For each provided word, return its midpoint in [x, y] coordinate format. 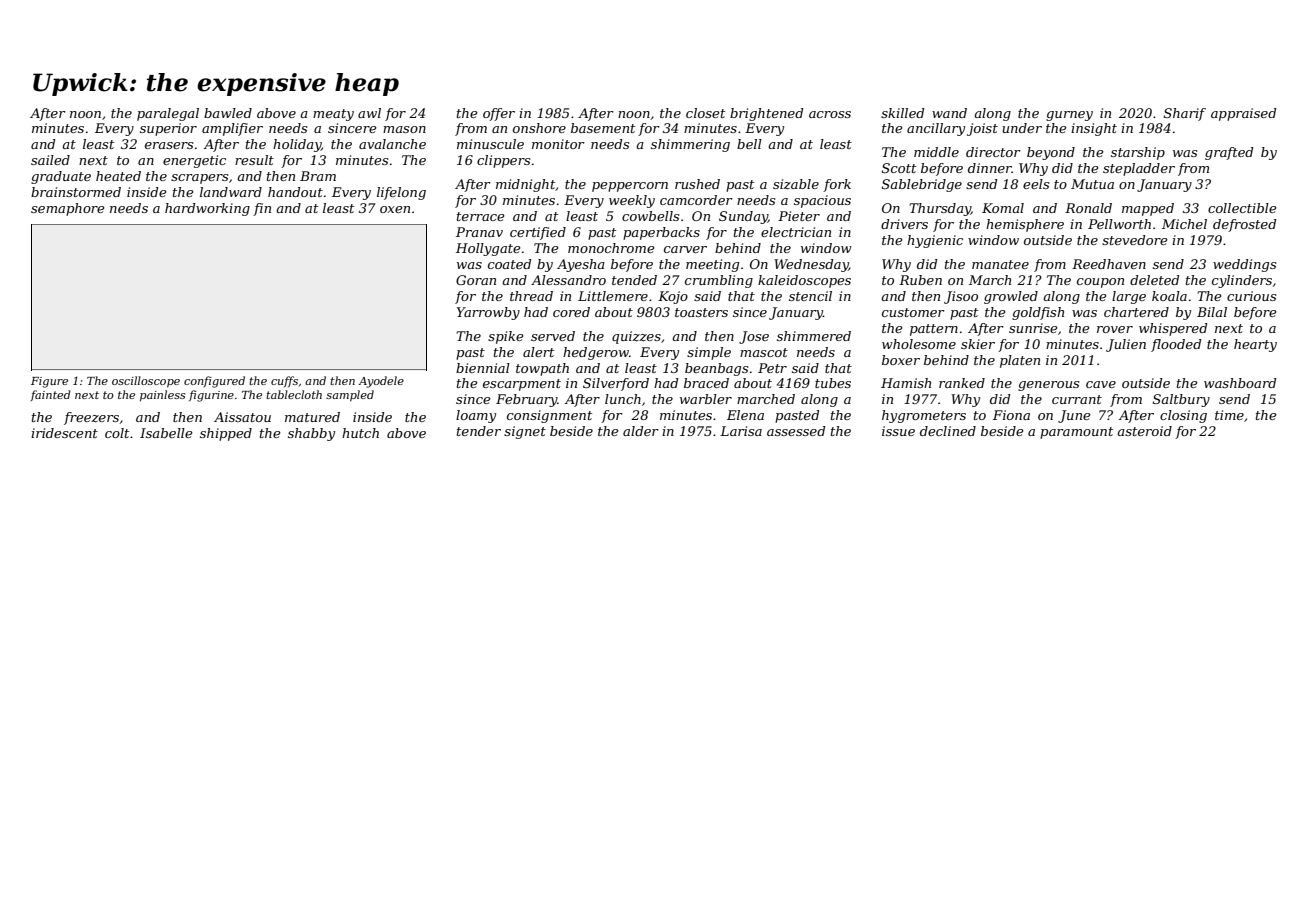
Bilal [1212, 312]
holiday [297, 145]
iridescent [64, 433]
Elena [745, 415]
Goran [476, 280]
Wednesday [811, 265]
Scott [899, 168]
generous [1048, 386]
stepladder [1139, 169]
